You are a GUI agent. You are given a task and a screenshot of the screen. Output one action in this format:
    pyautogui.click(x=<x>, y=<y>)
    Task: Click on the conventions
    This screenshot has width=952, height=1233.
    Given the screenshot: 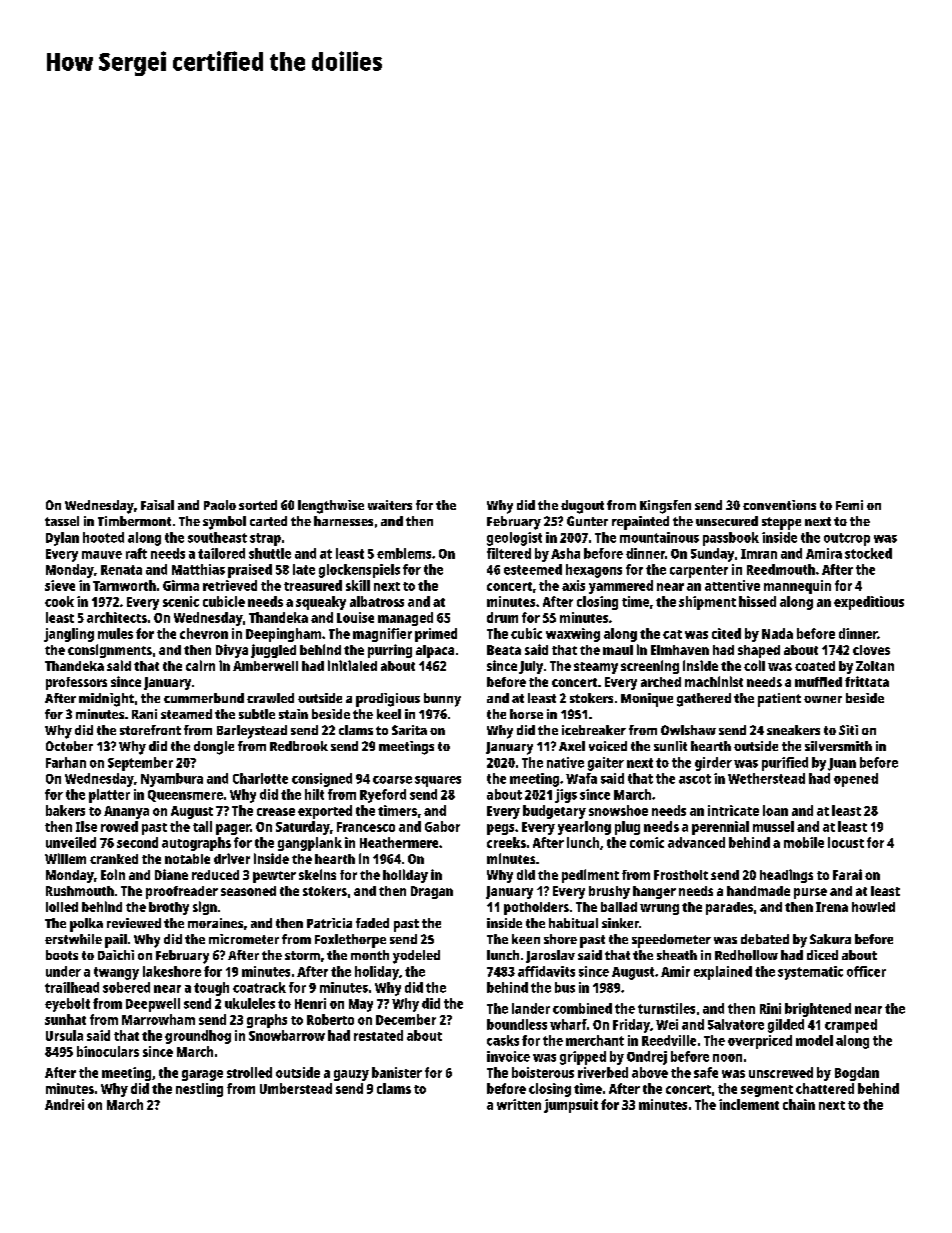 What is the action you would take?
    pyautogui.click(x=779, y=505)
